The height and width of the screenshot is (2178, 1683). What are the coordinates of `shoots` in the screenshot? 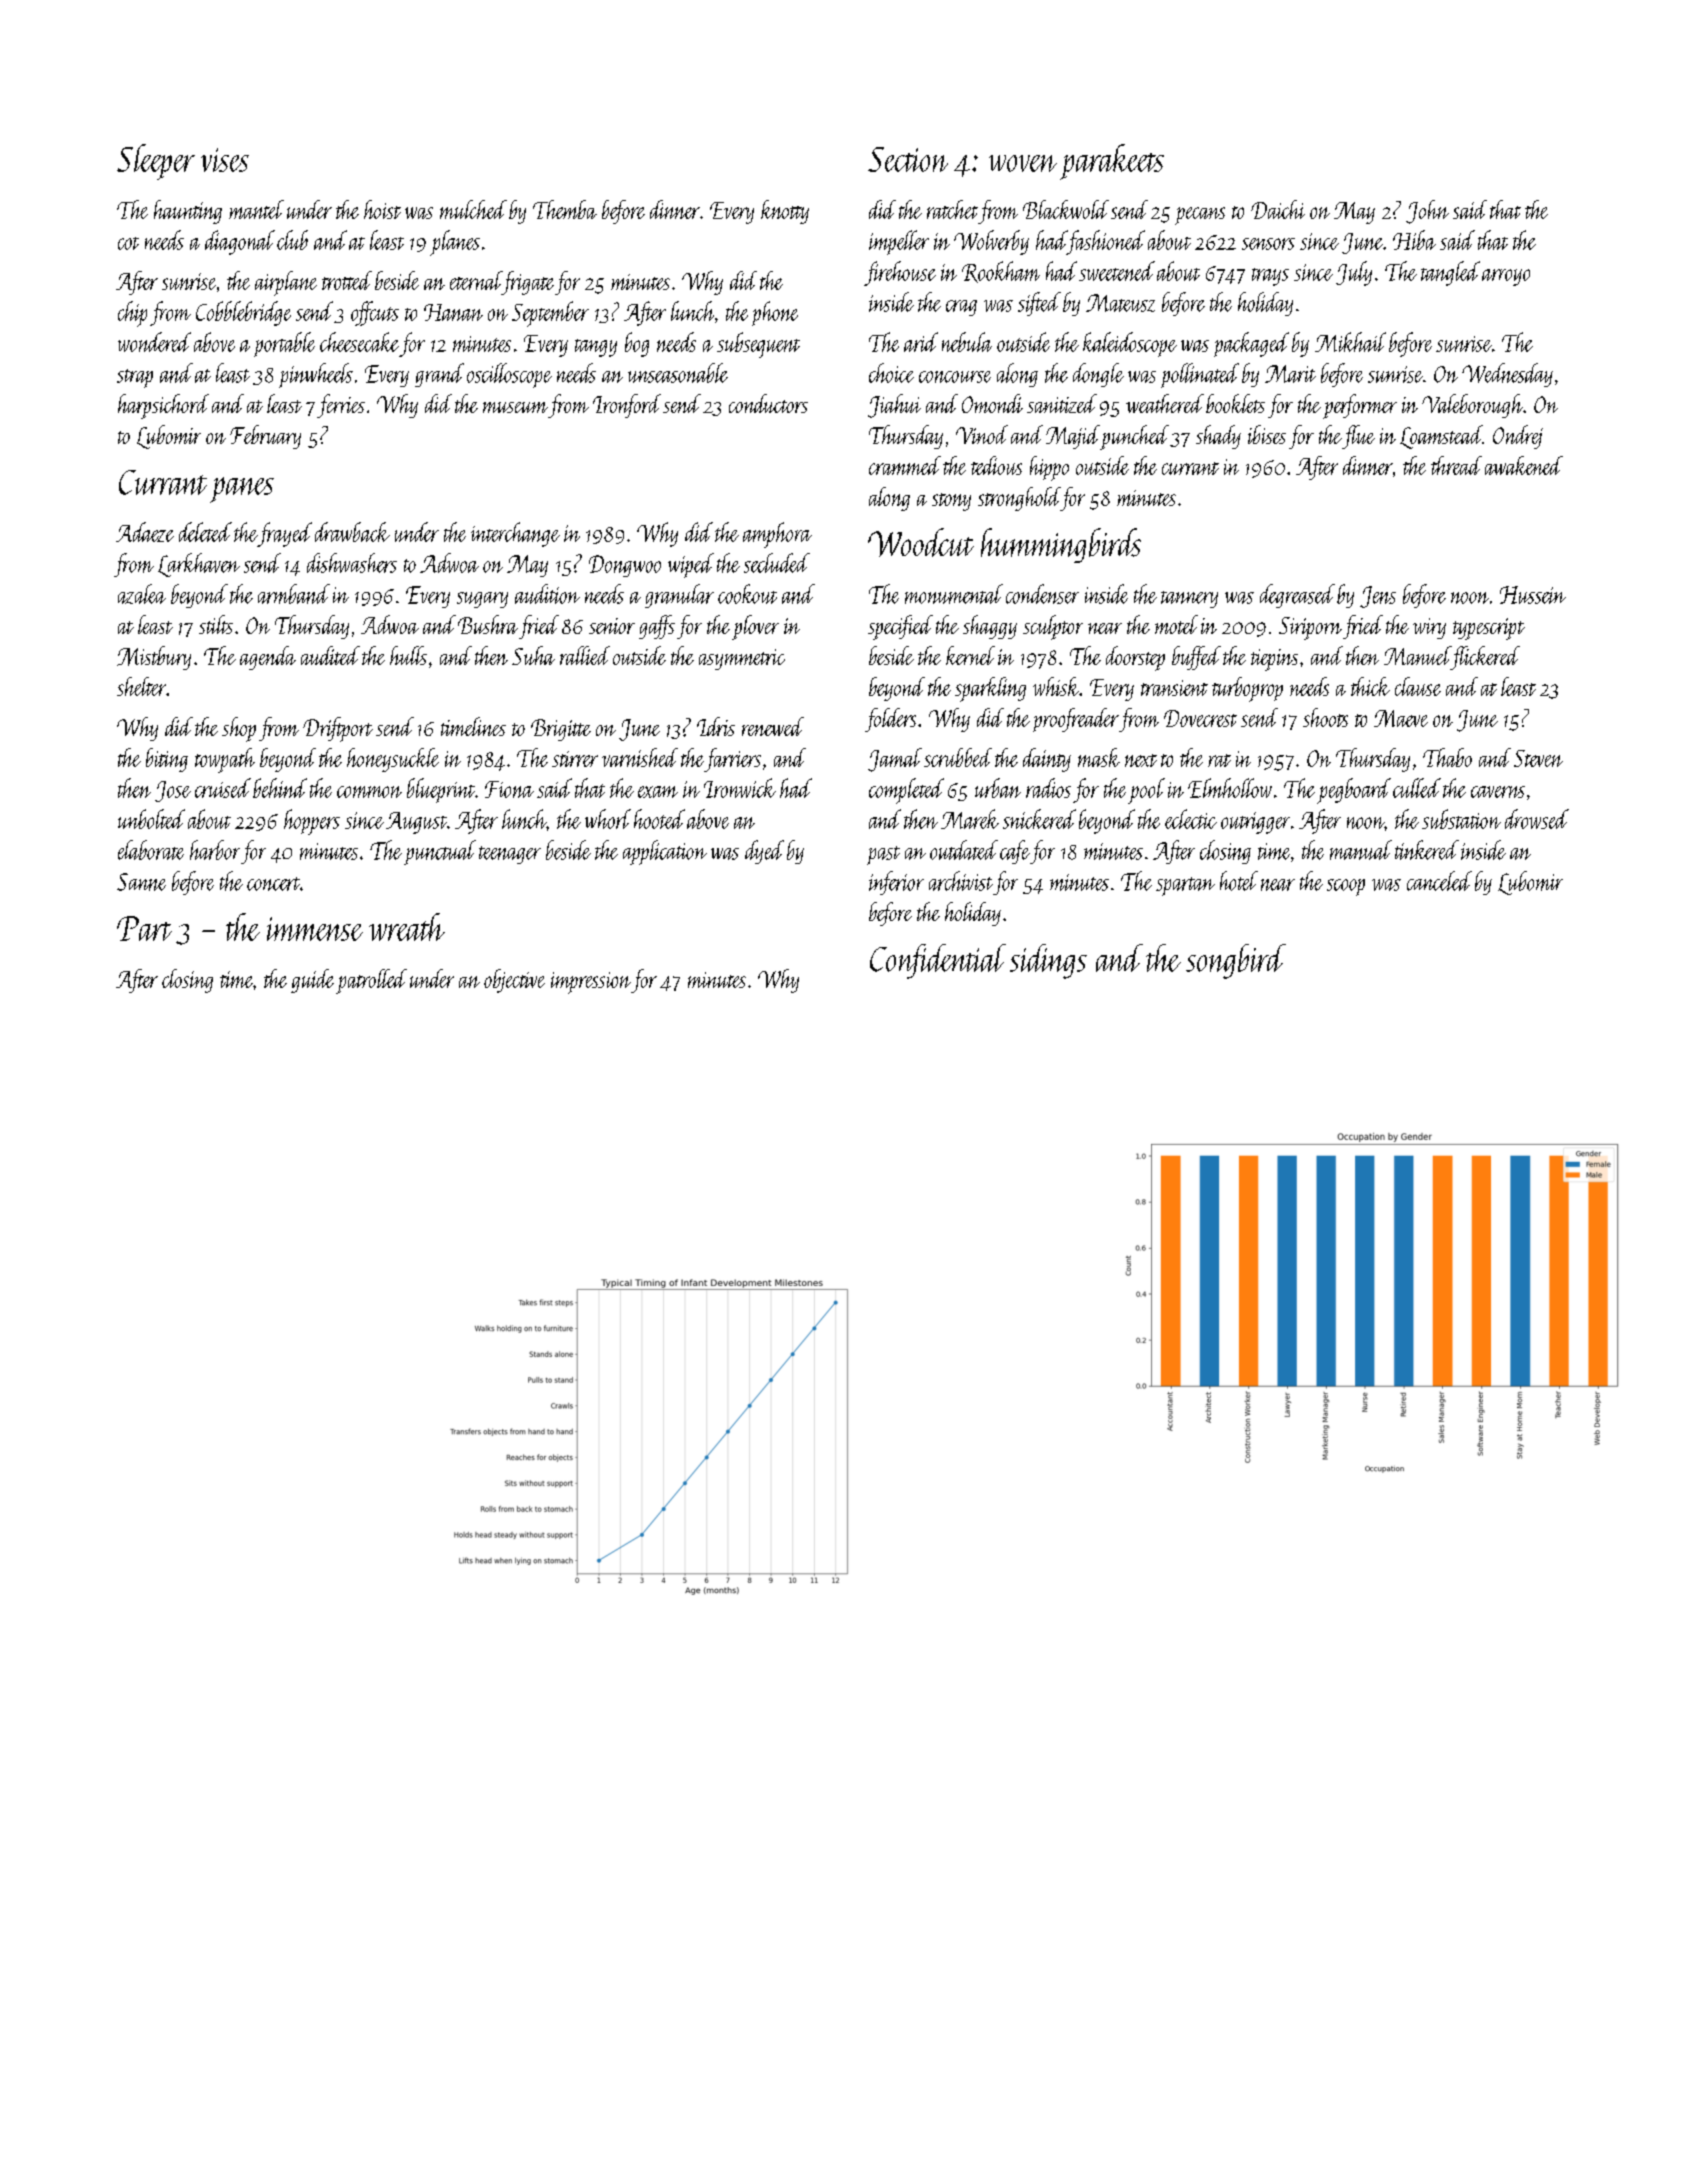 It's located at (1325, 717).
